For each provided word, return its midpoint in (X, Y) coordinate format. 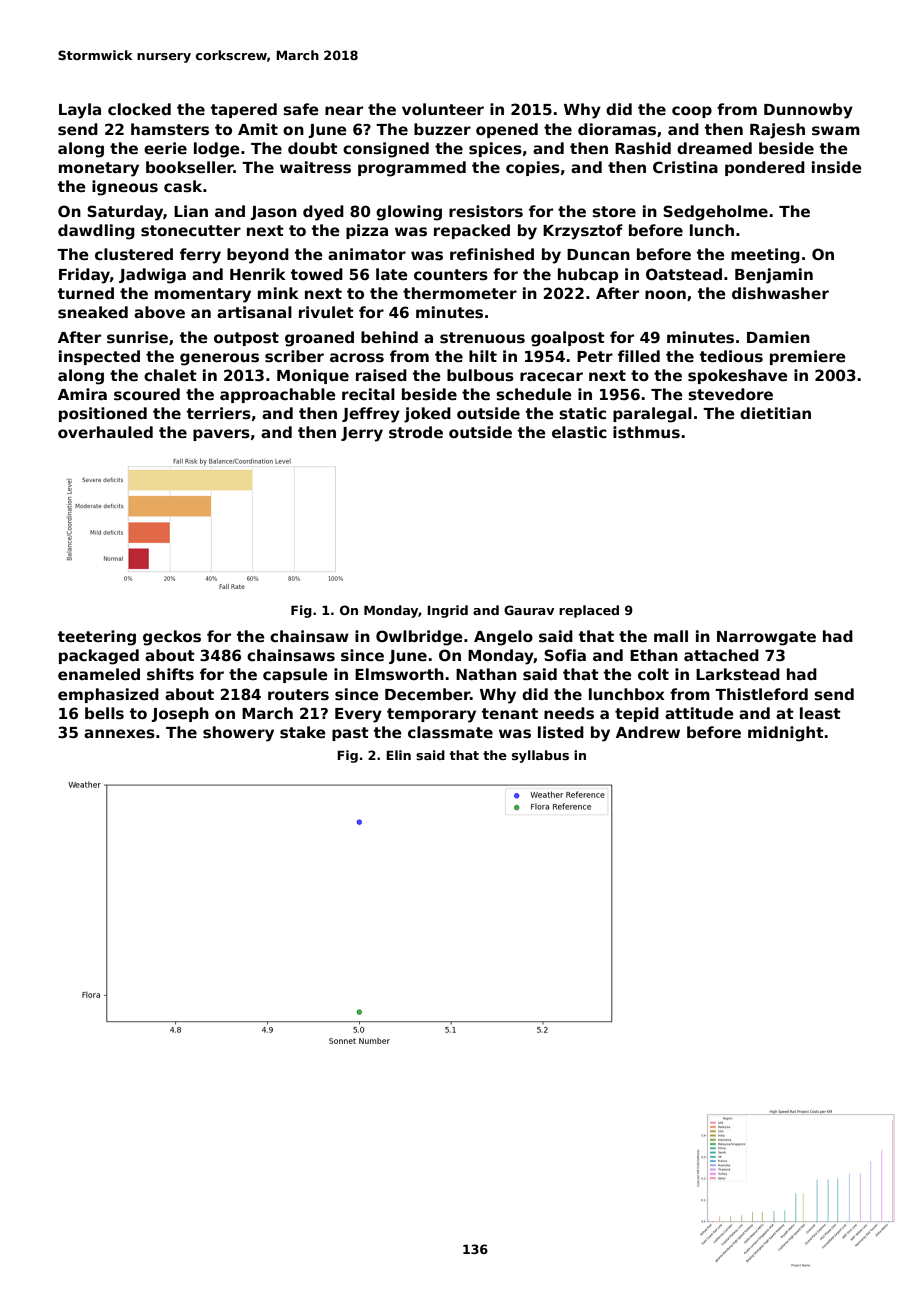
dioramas (617, 129)
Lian (191, 211)
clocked (139, 109)
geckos (172, 638)
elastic (579, 432)
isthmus (646, 432)
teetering (97, 638)
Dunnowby (808, 111)
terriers (219, 413)
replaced (589, 611)
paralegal (652, 415)
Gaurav (529, 610)
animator (367, 254)
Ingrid (447, 611)
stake (303, 732)
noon (665, 294)
